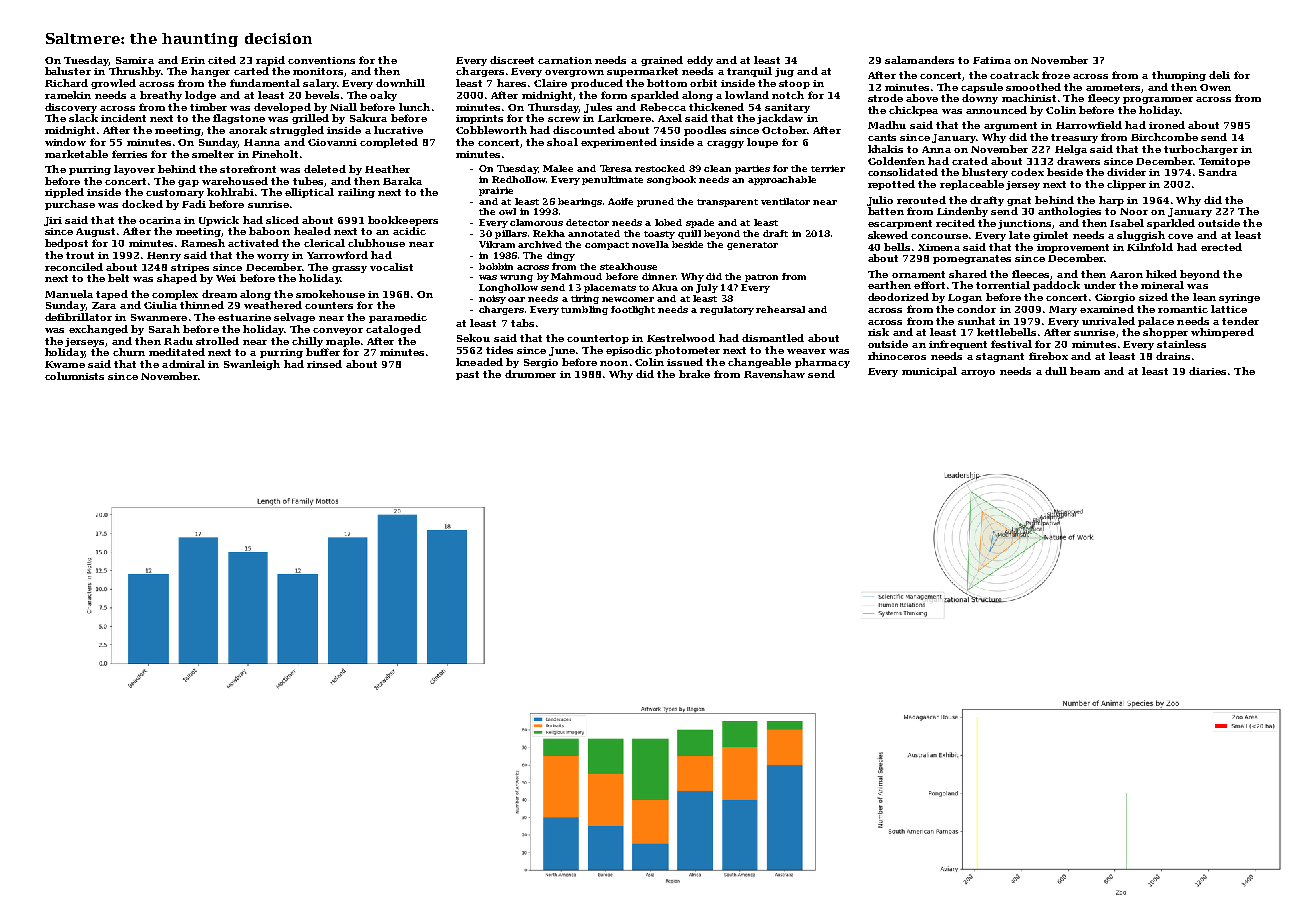 Image resolution: width=1308 pixels, height=924 pixels. I want to click on stripes, so click(190, 268).
